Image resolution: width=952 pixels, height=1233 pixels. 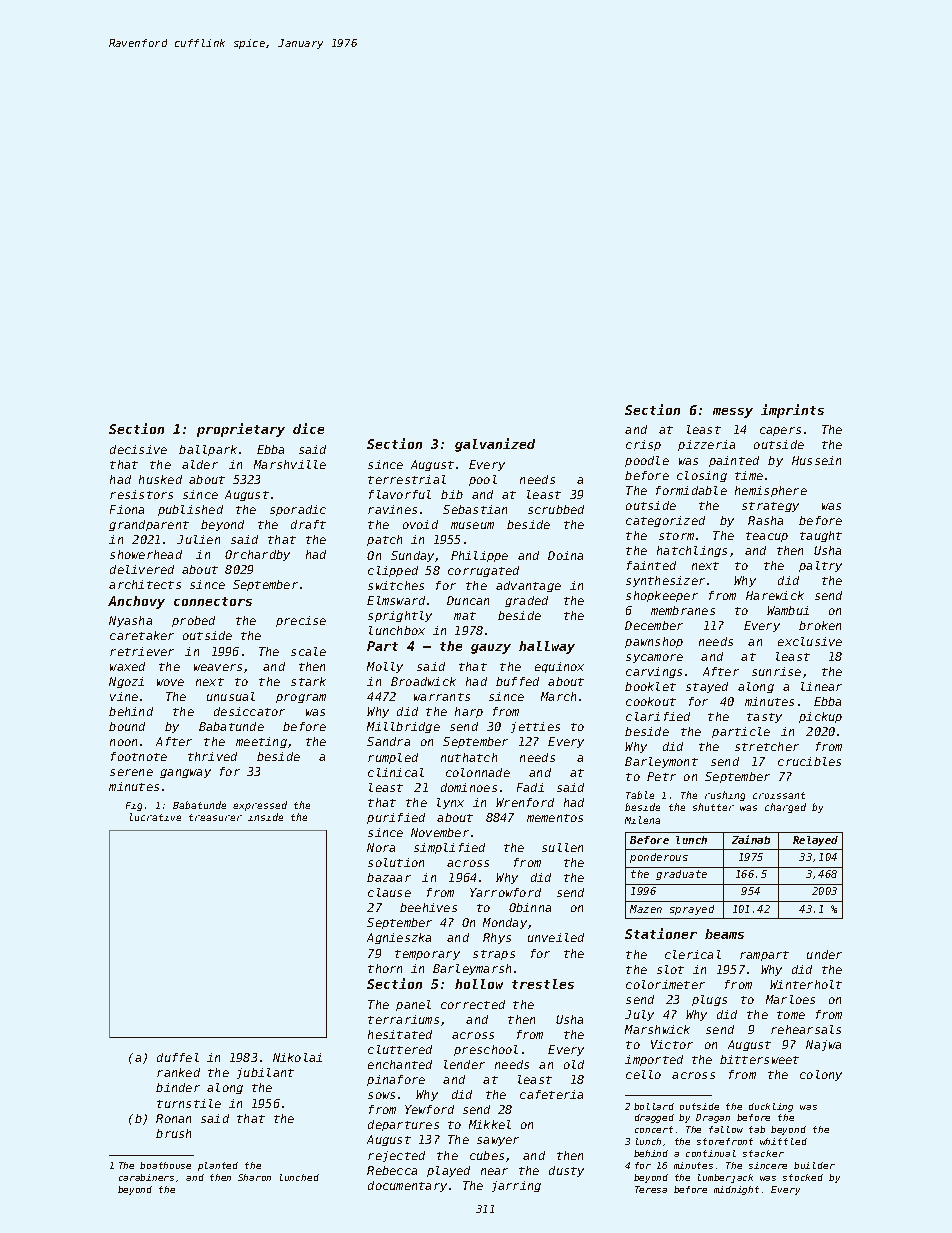 I want to click on showerhead, so click(x=146, y=554).
